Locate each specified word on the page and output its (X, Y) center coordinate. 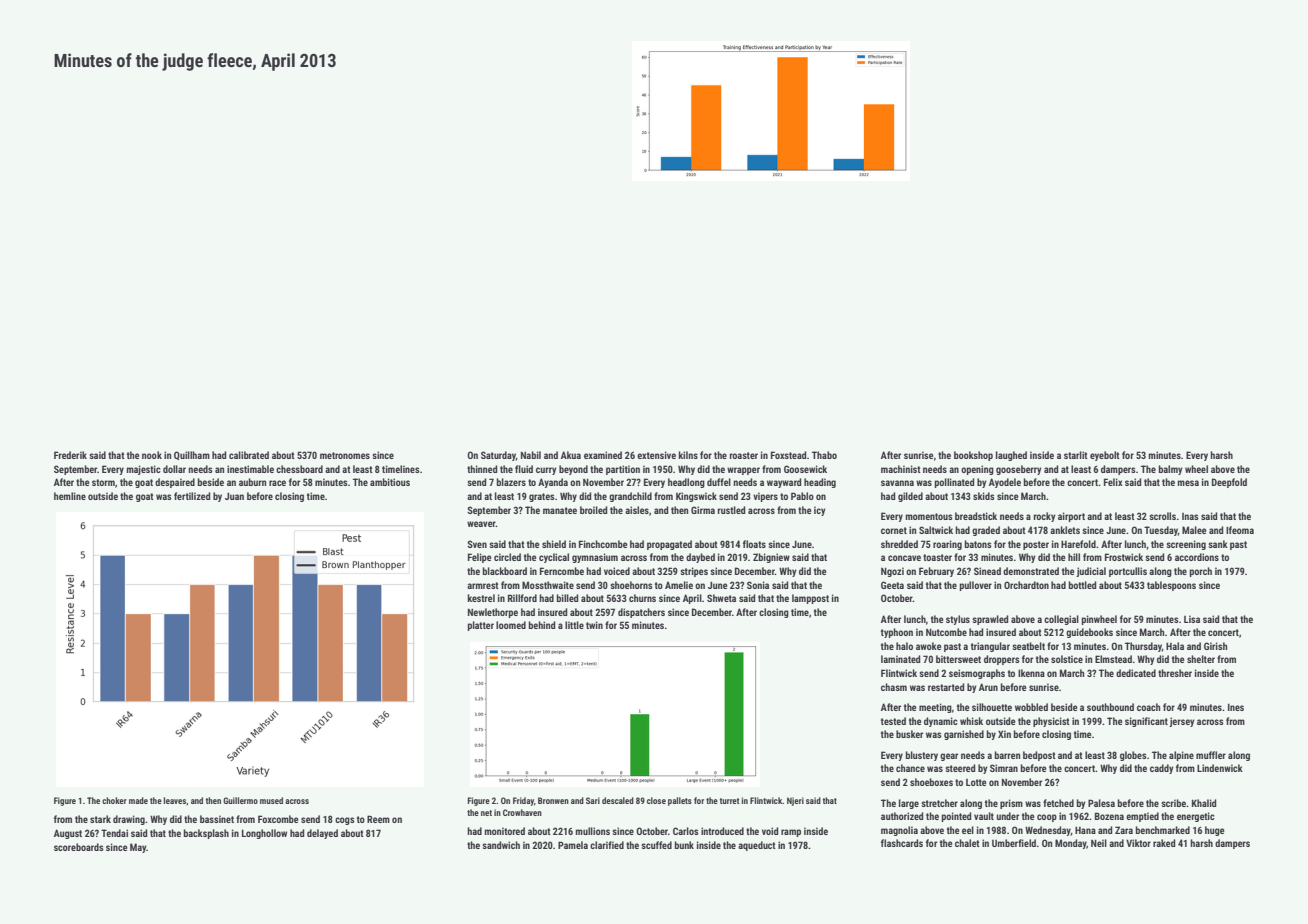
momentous (929, 516)
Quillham (192, 455)
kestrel (481, 598)
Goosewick (805, 469)
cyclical (554, 558)
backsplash (206, 834)
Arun (988, 687)
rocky (1044, 517)
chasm (894, 687)
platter (480, 626)
